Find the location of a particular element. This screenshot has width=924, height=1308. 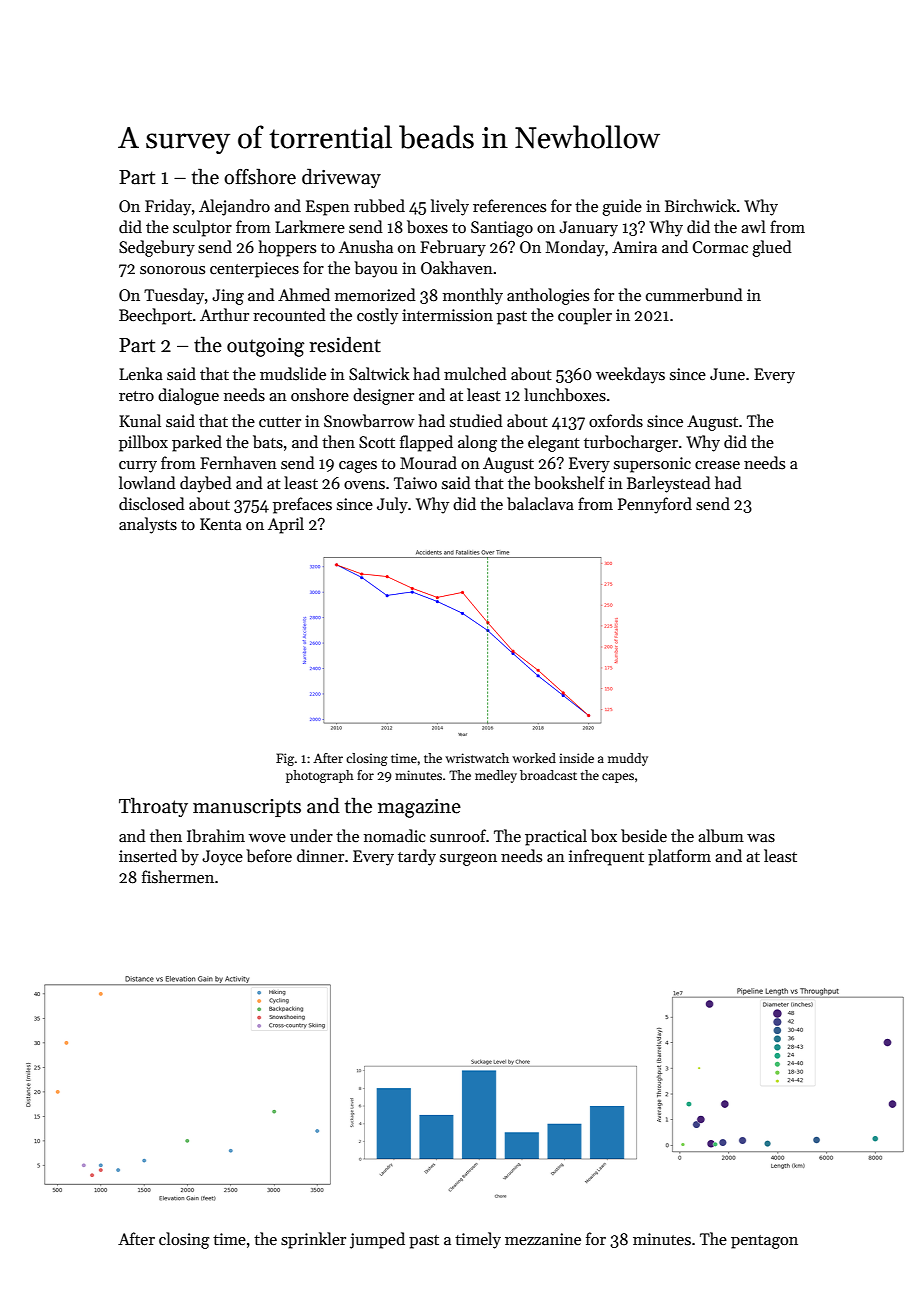

platform is located at coordinates (679, 857).
